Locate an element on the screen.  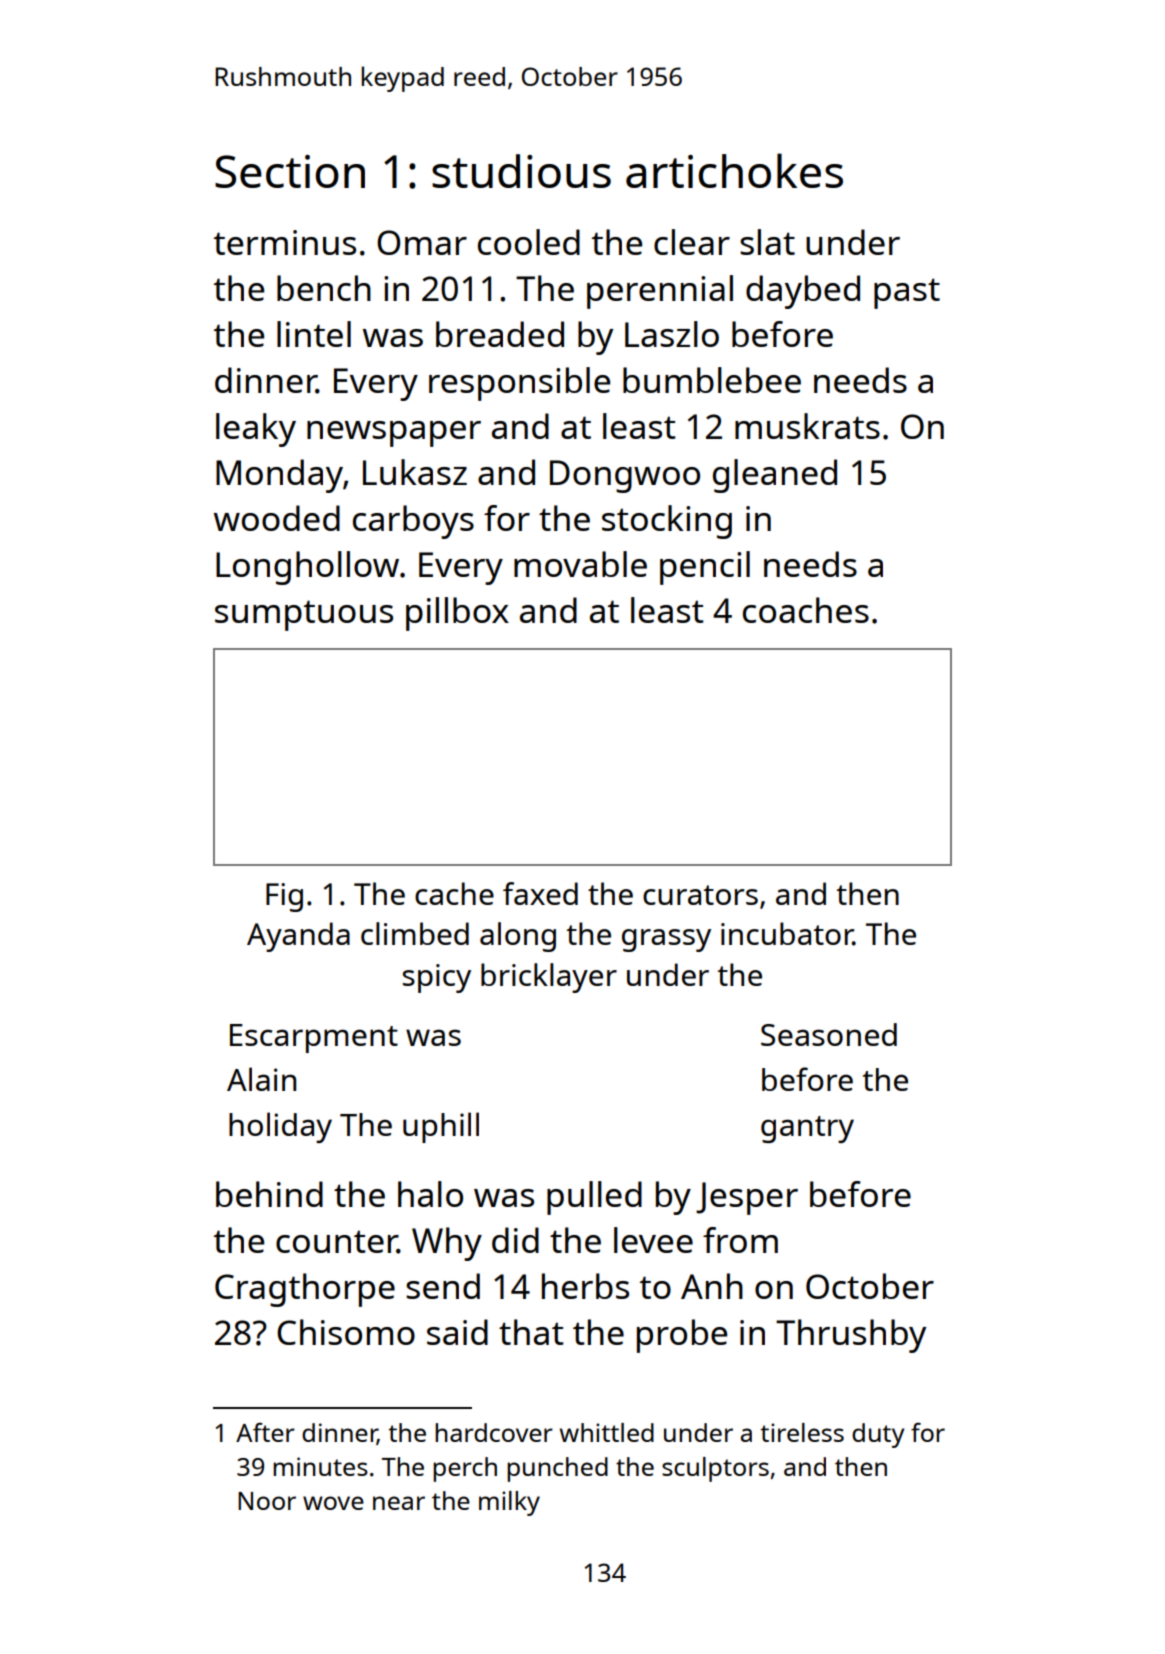
studious is located at coordinates (521, 171).
